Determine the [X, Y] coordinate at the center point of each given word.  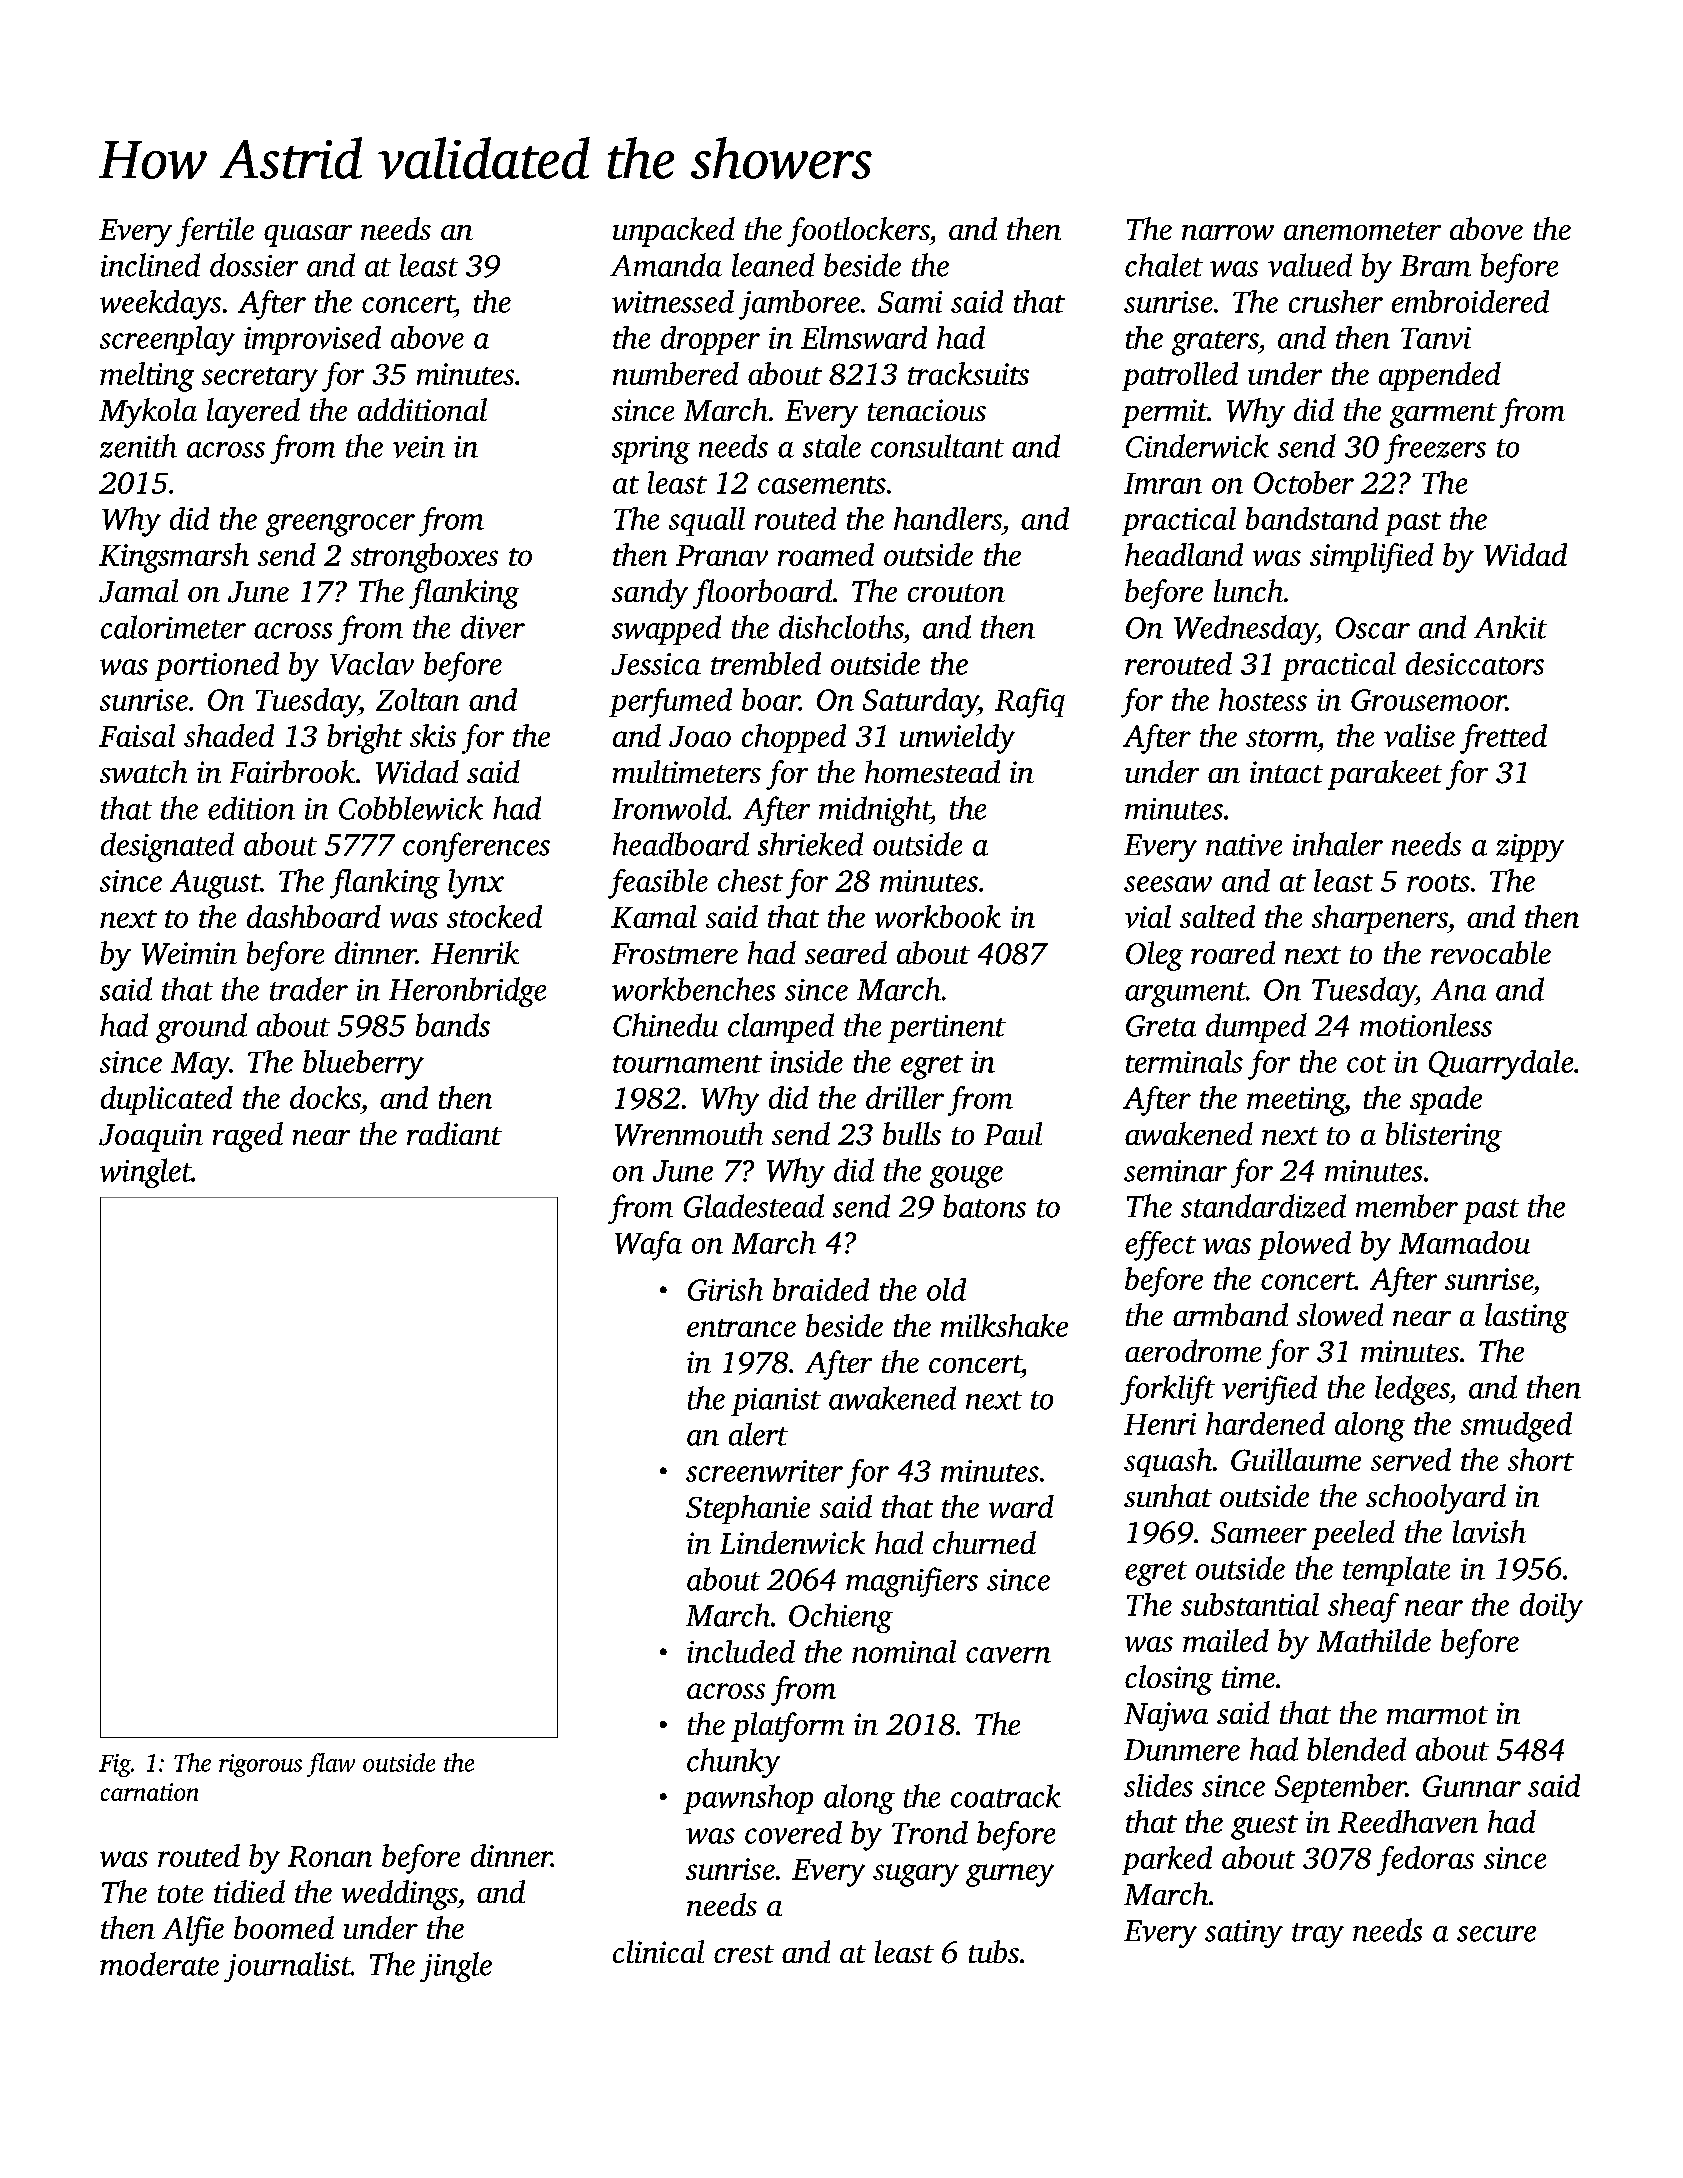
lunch [1248, 590]
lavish [1489, 1531]
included [741, 1651]
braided [821, 1289]
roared [1233, 952]
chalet [1164, 265]
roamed [826, 554]
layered [253, 413]
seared [846, 952]
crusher [1336, 301]
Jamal [138, 591]
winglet [146, 1173]
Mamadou [1464, 1242]
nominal [904, 1651]
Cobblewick [411, 808]
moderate [159, 1964]
